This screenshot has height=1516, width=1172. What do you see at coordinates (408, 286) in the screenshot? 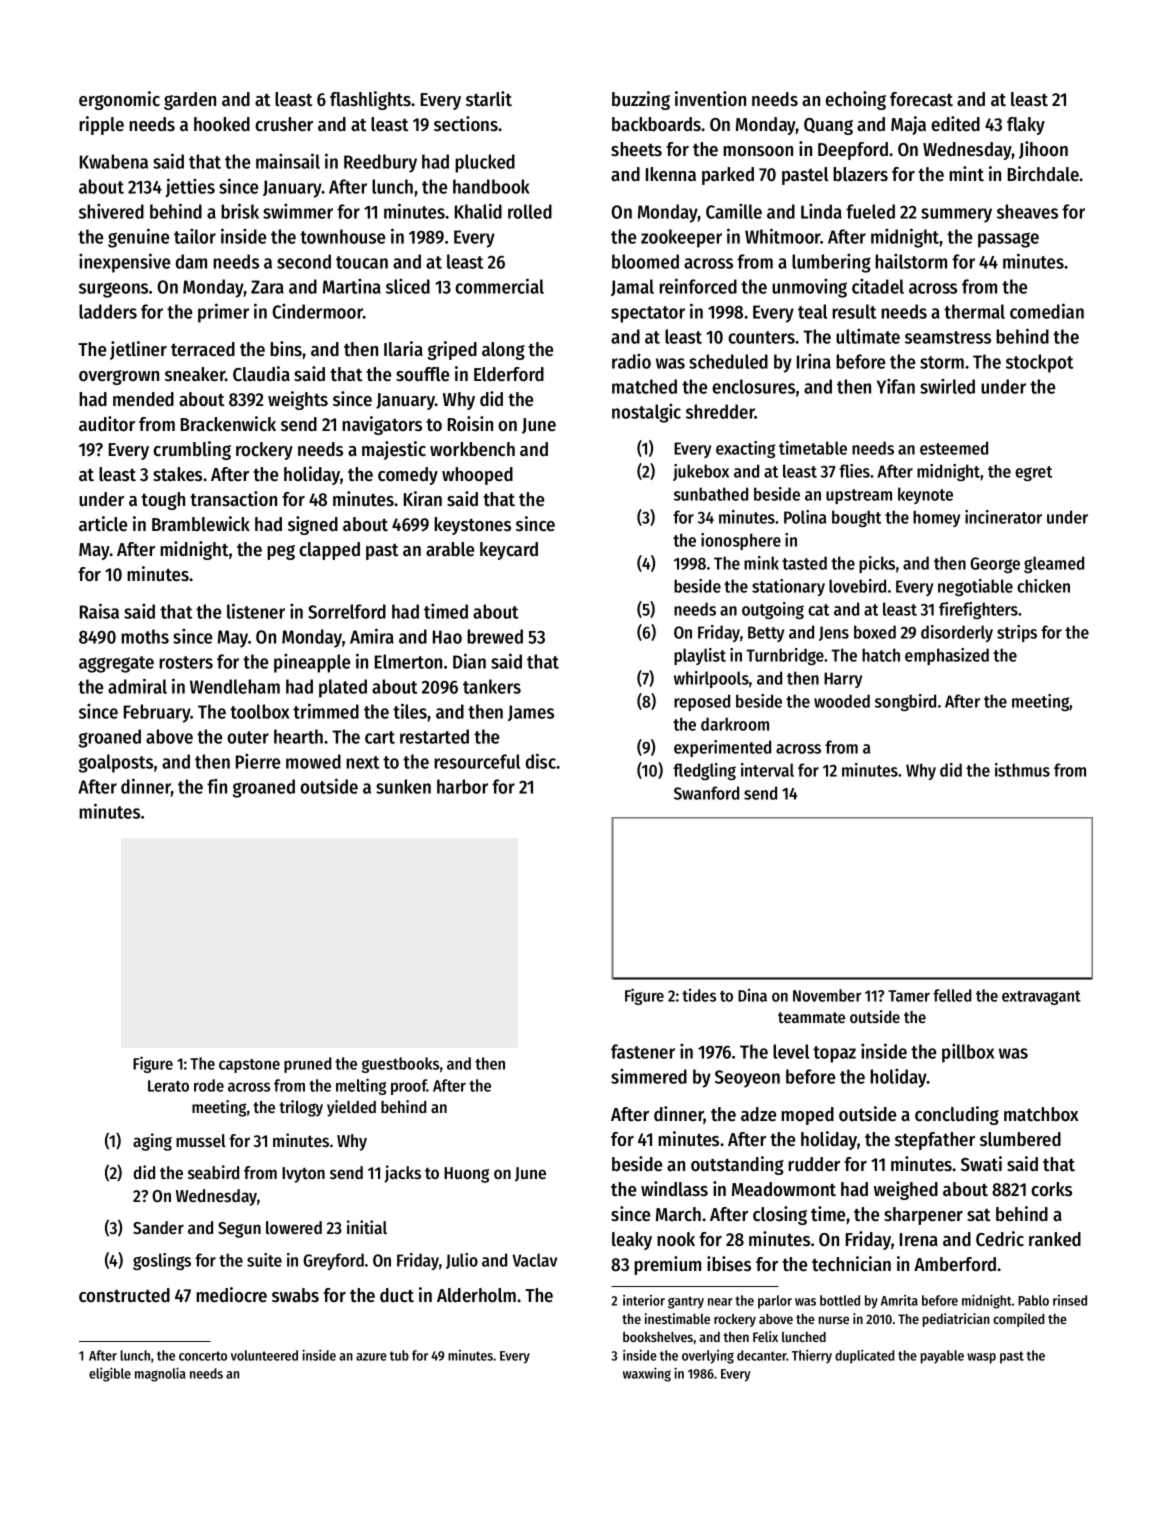
I see `sliced` at bounding box center [408, 286].
